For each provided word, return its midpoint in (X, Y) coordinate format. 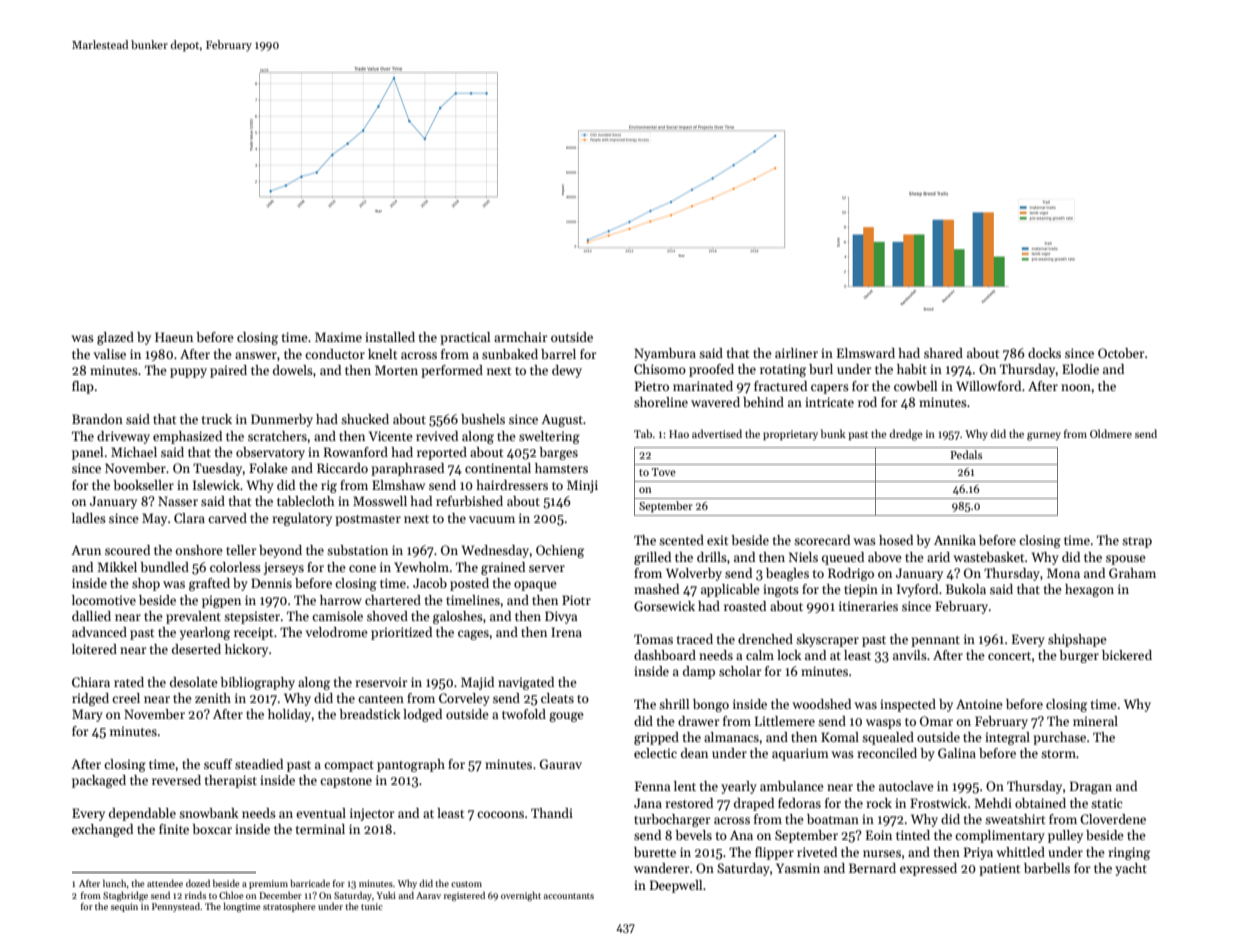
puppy (188, 373)
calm (760, 655)
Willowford (988, 386)
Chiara (91, 682)
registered (464, 896)
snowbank (208, 813)
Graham (1132, 573)
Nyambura (665, 354)
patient (1000, 869)
